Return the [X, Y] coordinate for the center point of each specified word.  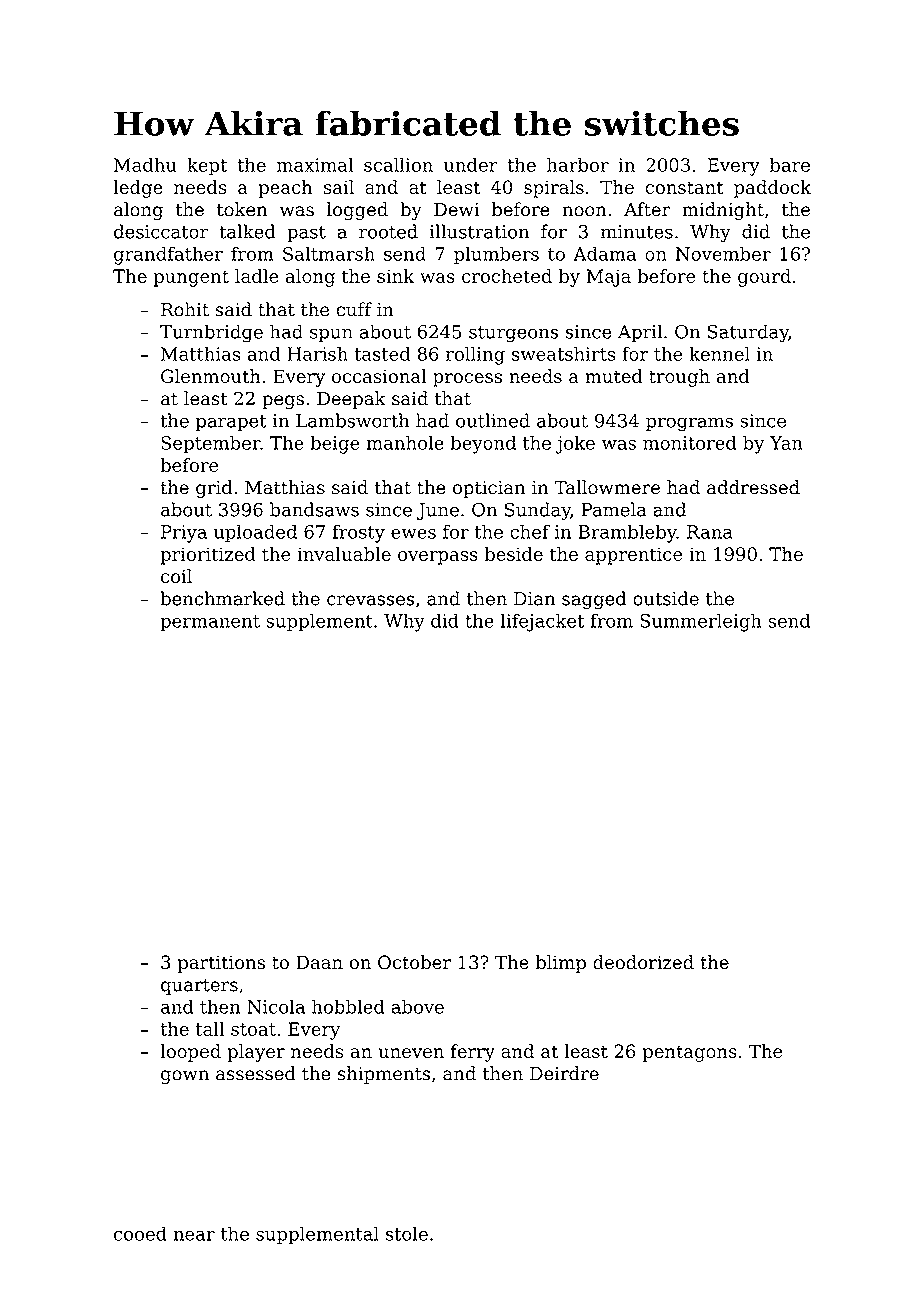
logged [357, 211]
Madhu [145, 164]
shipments [384, 1075]
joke [575, 444]
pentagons [690, 1053]
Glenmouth [211, 376]
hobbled [348, 1006]
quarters [199, 986]
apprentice [634, 556]
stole [407, 1233]
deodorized [643, 962]
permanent [210, 623]
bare [790, 164]
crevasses [370, 600]
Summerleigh [701, 622]
